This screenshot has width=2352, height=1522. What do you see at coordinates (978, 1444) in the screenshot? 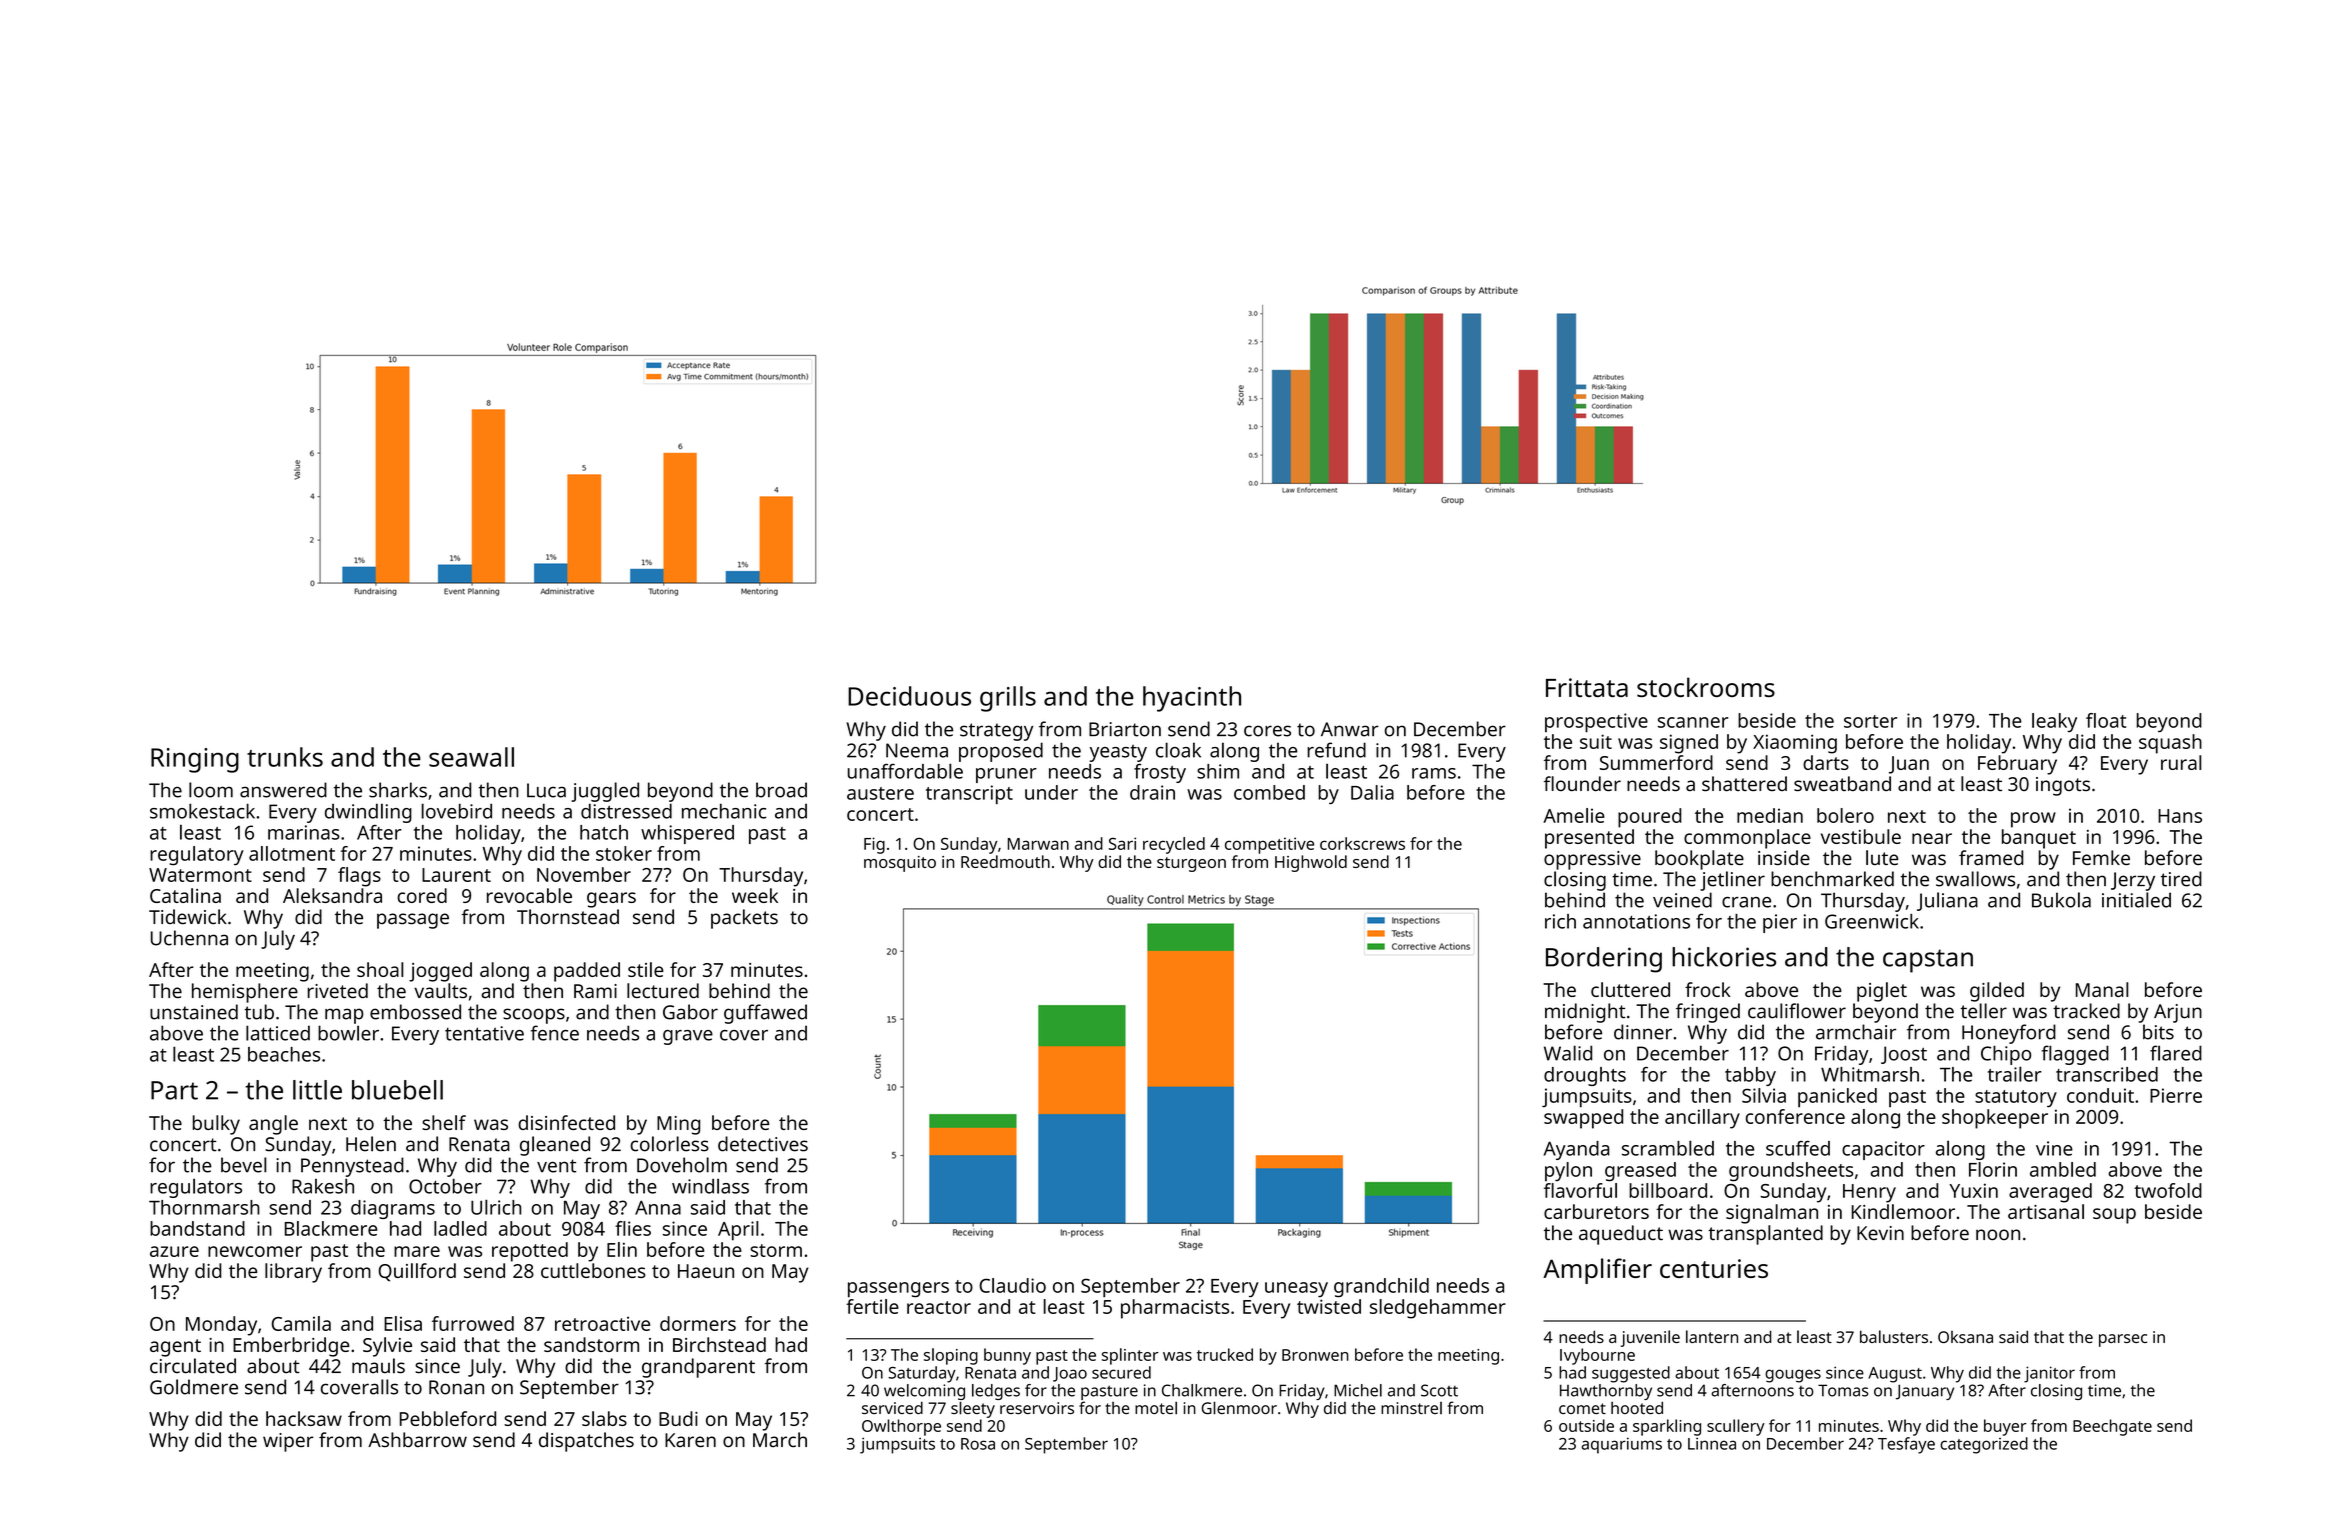
I see `Rosa` at bounding box center [978, 1444].
